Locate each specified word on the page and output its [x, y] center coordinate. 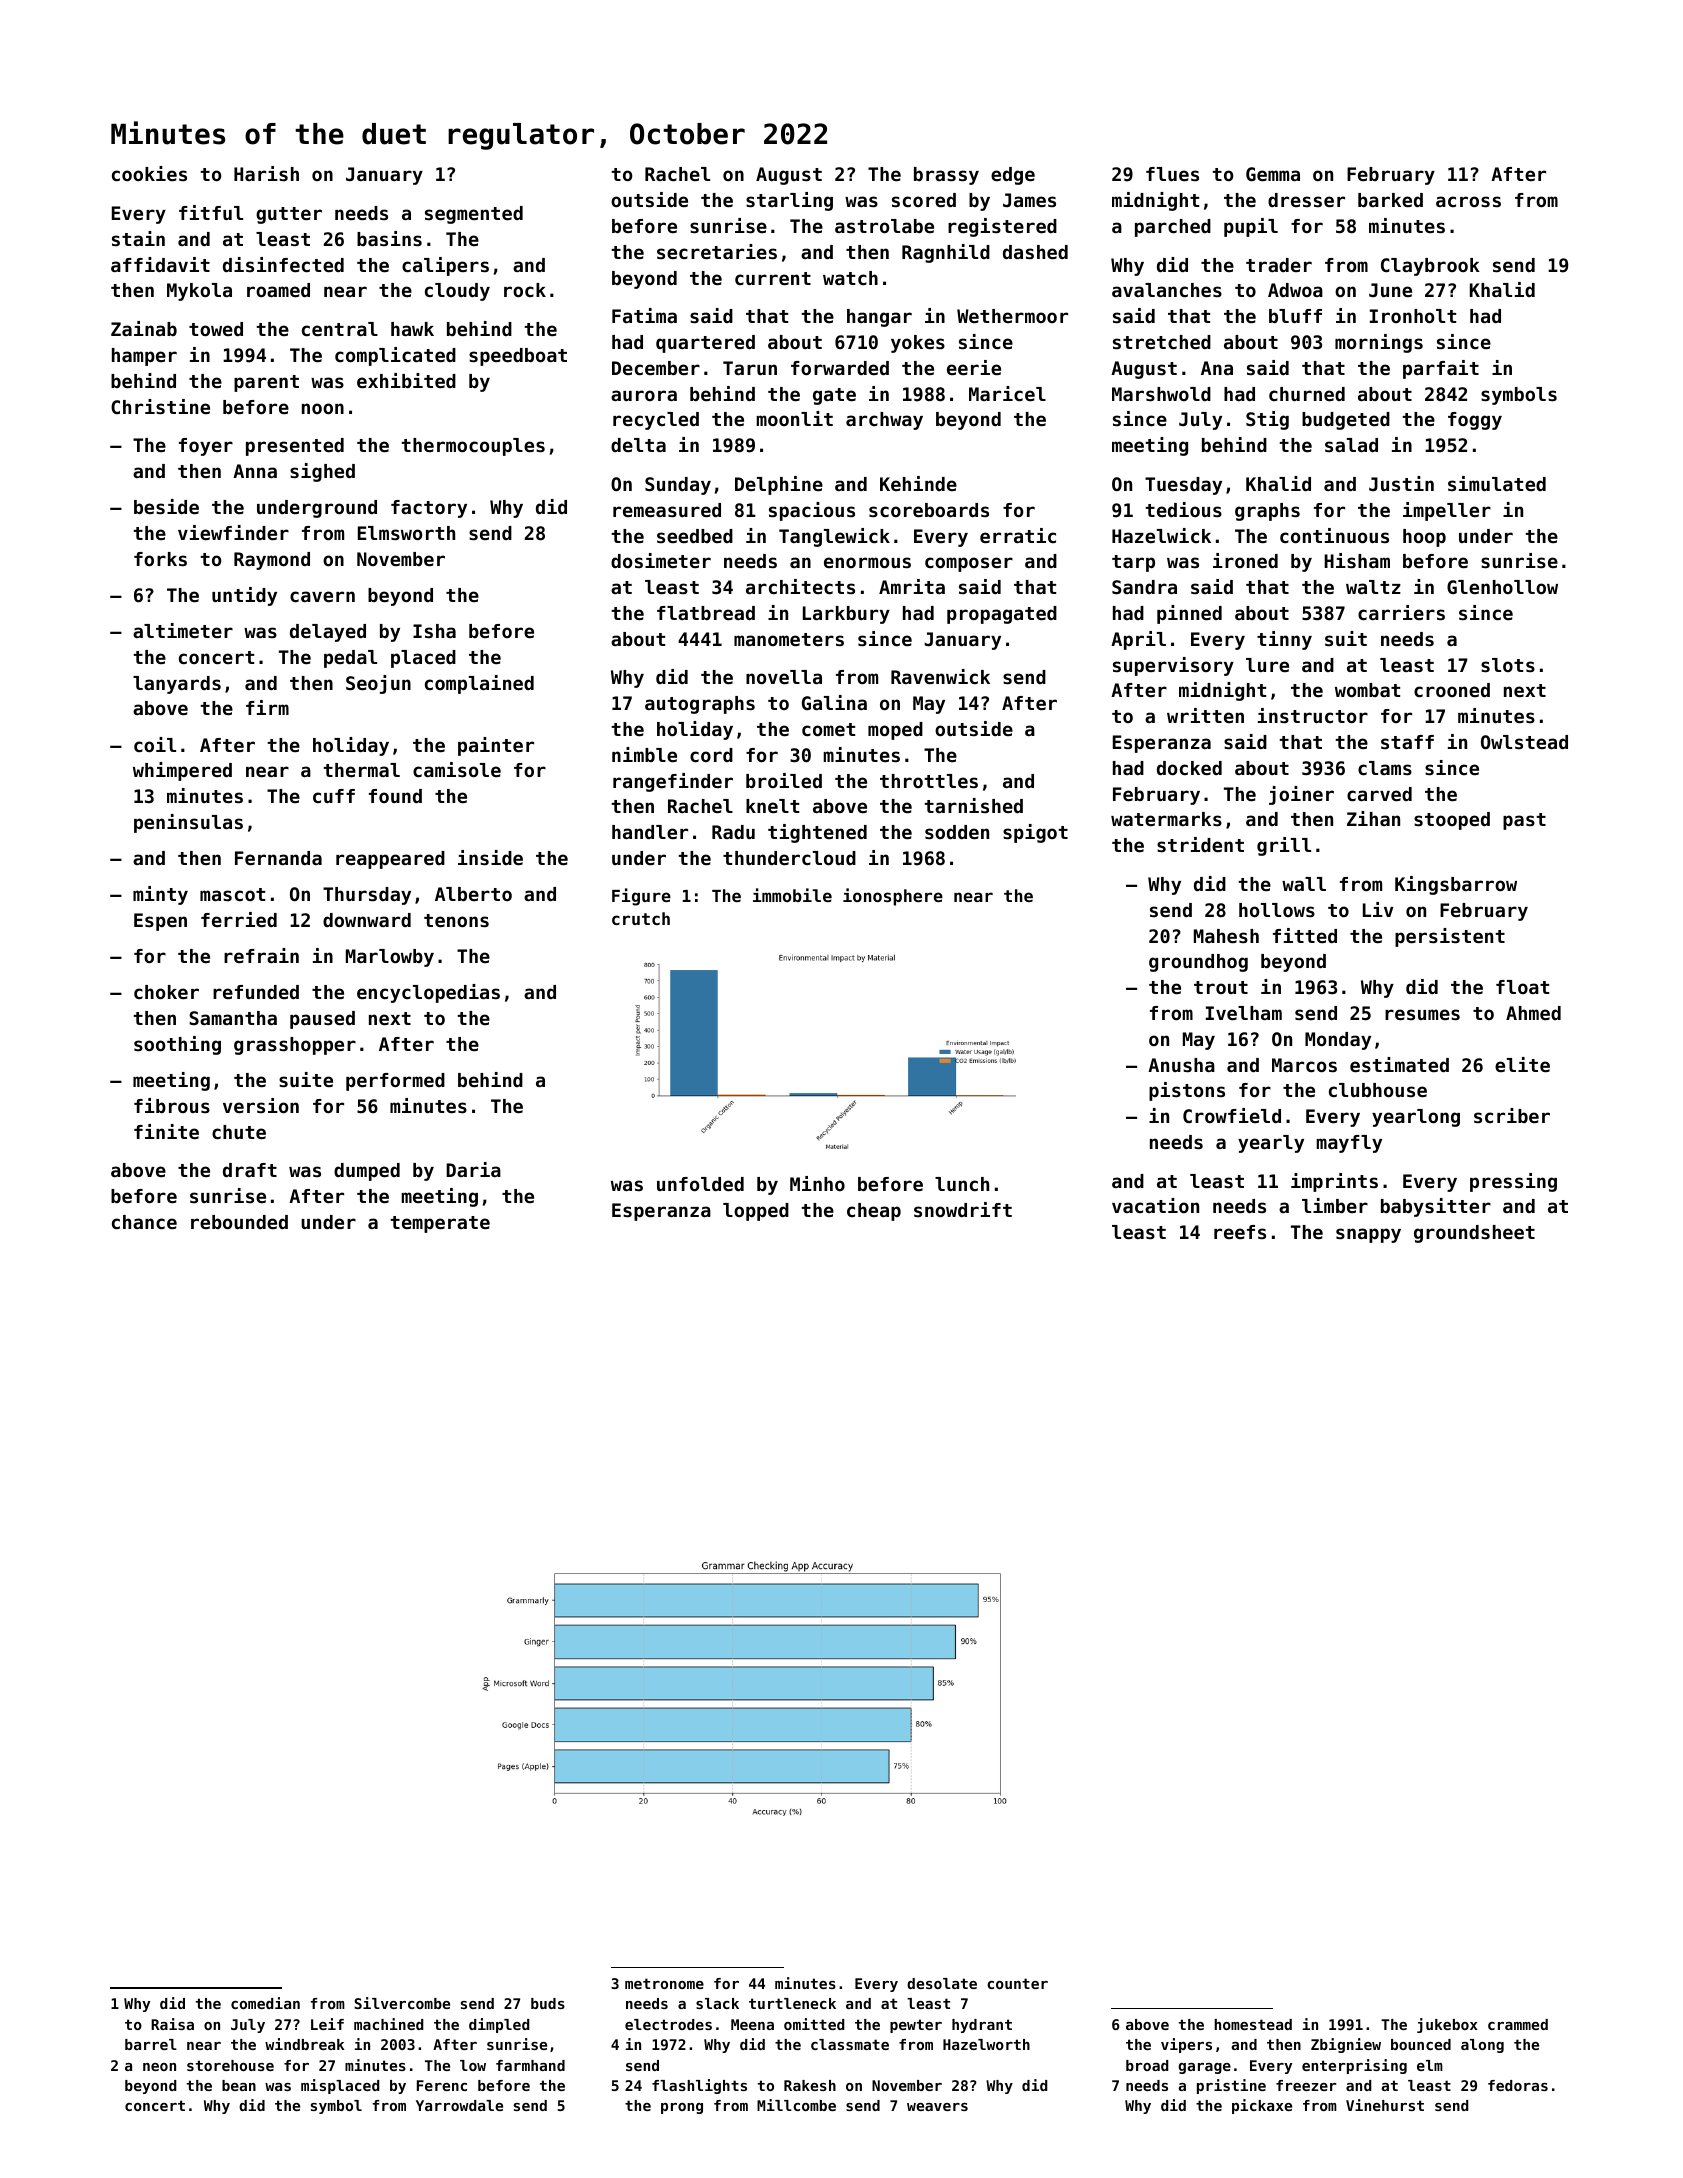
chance [144, 1222]
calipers [445, 266]
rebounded [239, 1222]
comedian [265, 2003]
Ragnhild [946, 253]
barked [1390, 200]
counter [1017, 1983]
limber [1335, 1205]
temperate [440, 1224]
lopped [756, 1212]
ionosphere [893, 897]
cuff [334, 796]
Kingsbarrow [1456, 885]
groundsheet [1474, 1234]
